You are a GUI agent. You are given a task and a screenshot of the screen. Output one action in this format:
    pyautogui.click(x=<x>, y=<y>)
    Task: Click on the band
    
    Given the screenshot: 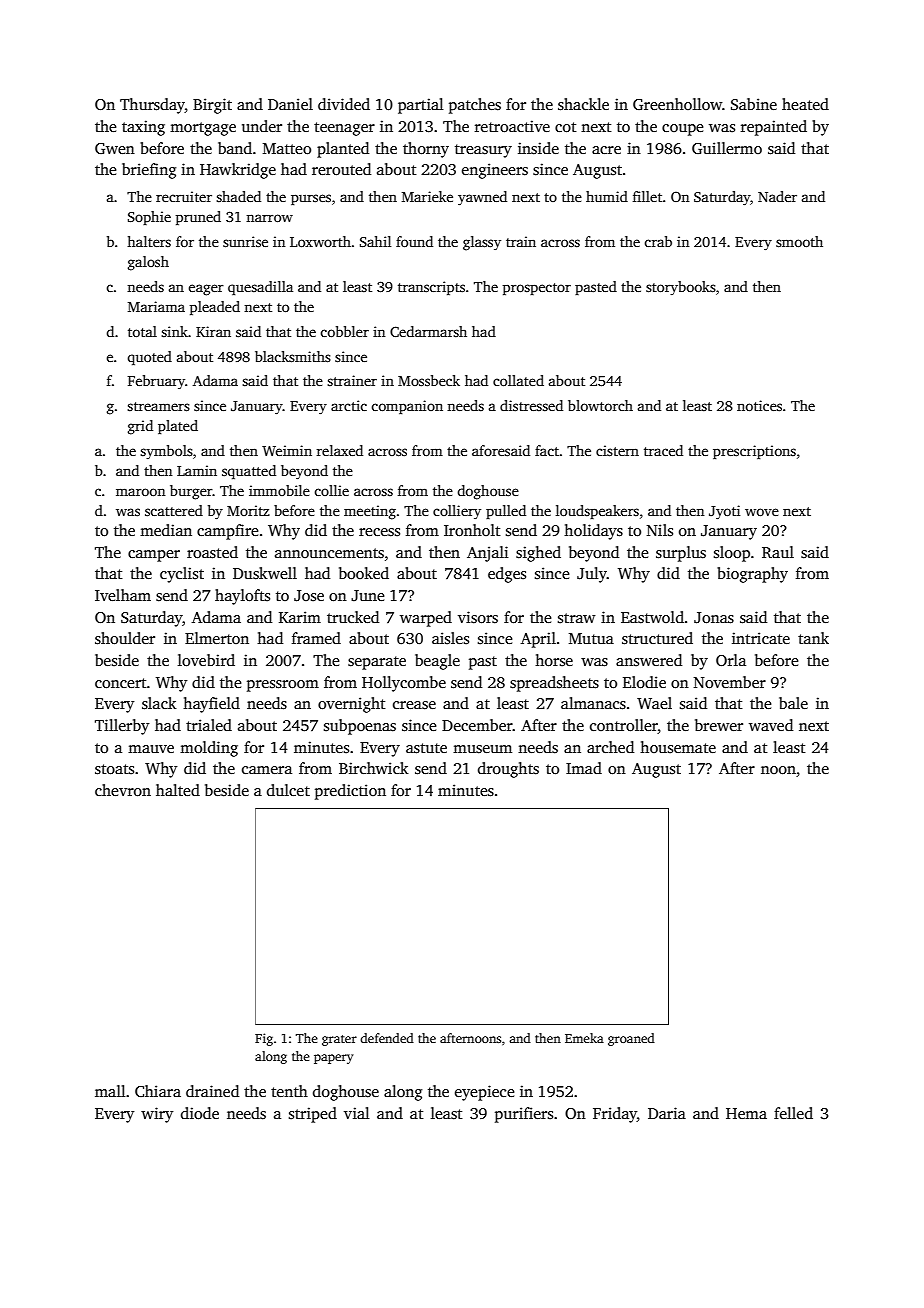 What is the action you would take?
    pyautogui.click(x=235, y=148)
